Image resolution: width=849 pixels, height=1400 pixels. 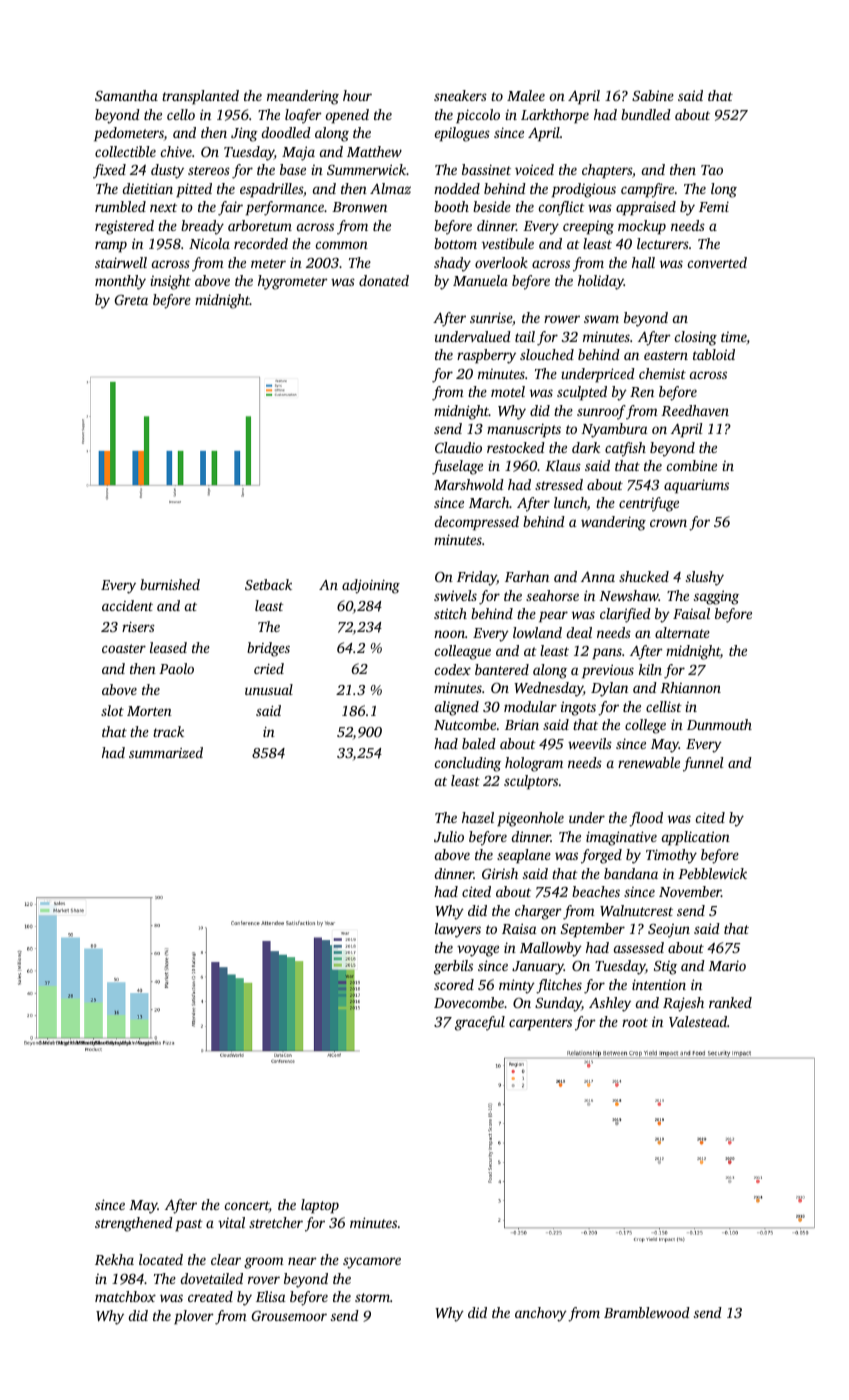 I want to click on combine, so click(x=692, y=465).
